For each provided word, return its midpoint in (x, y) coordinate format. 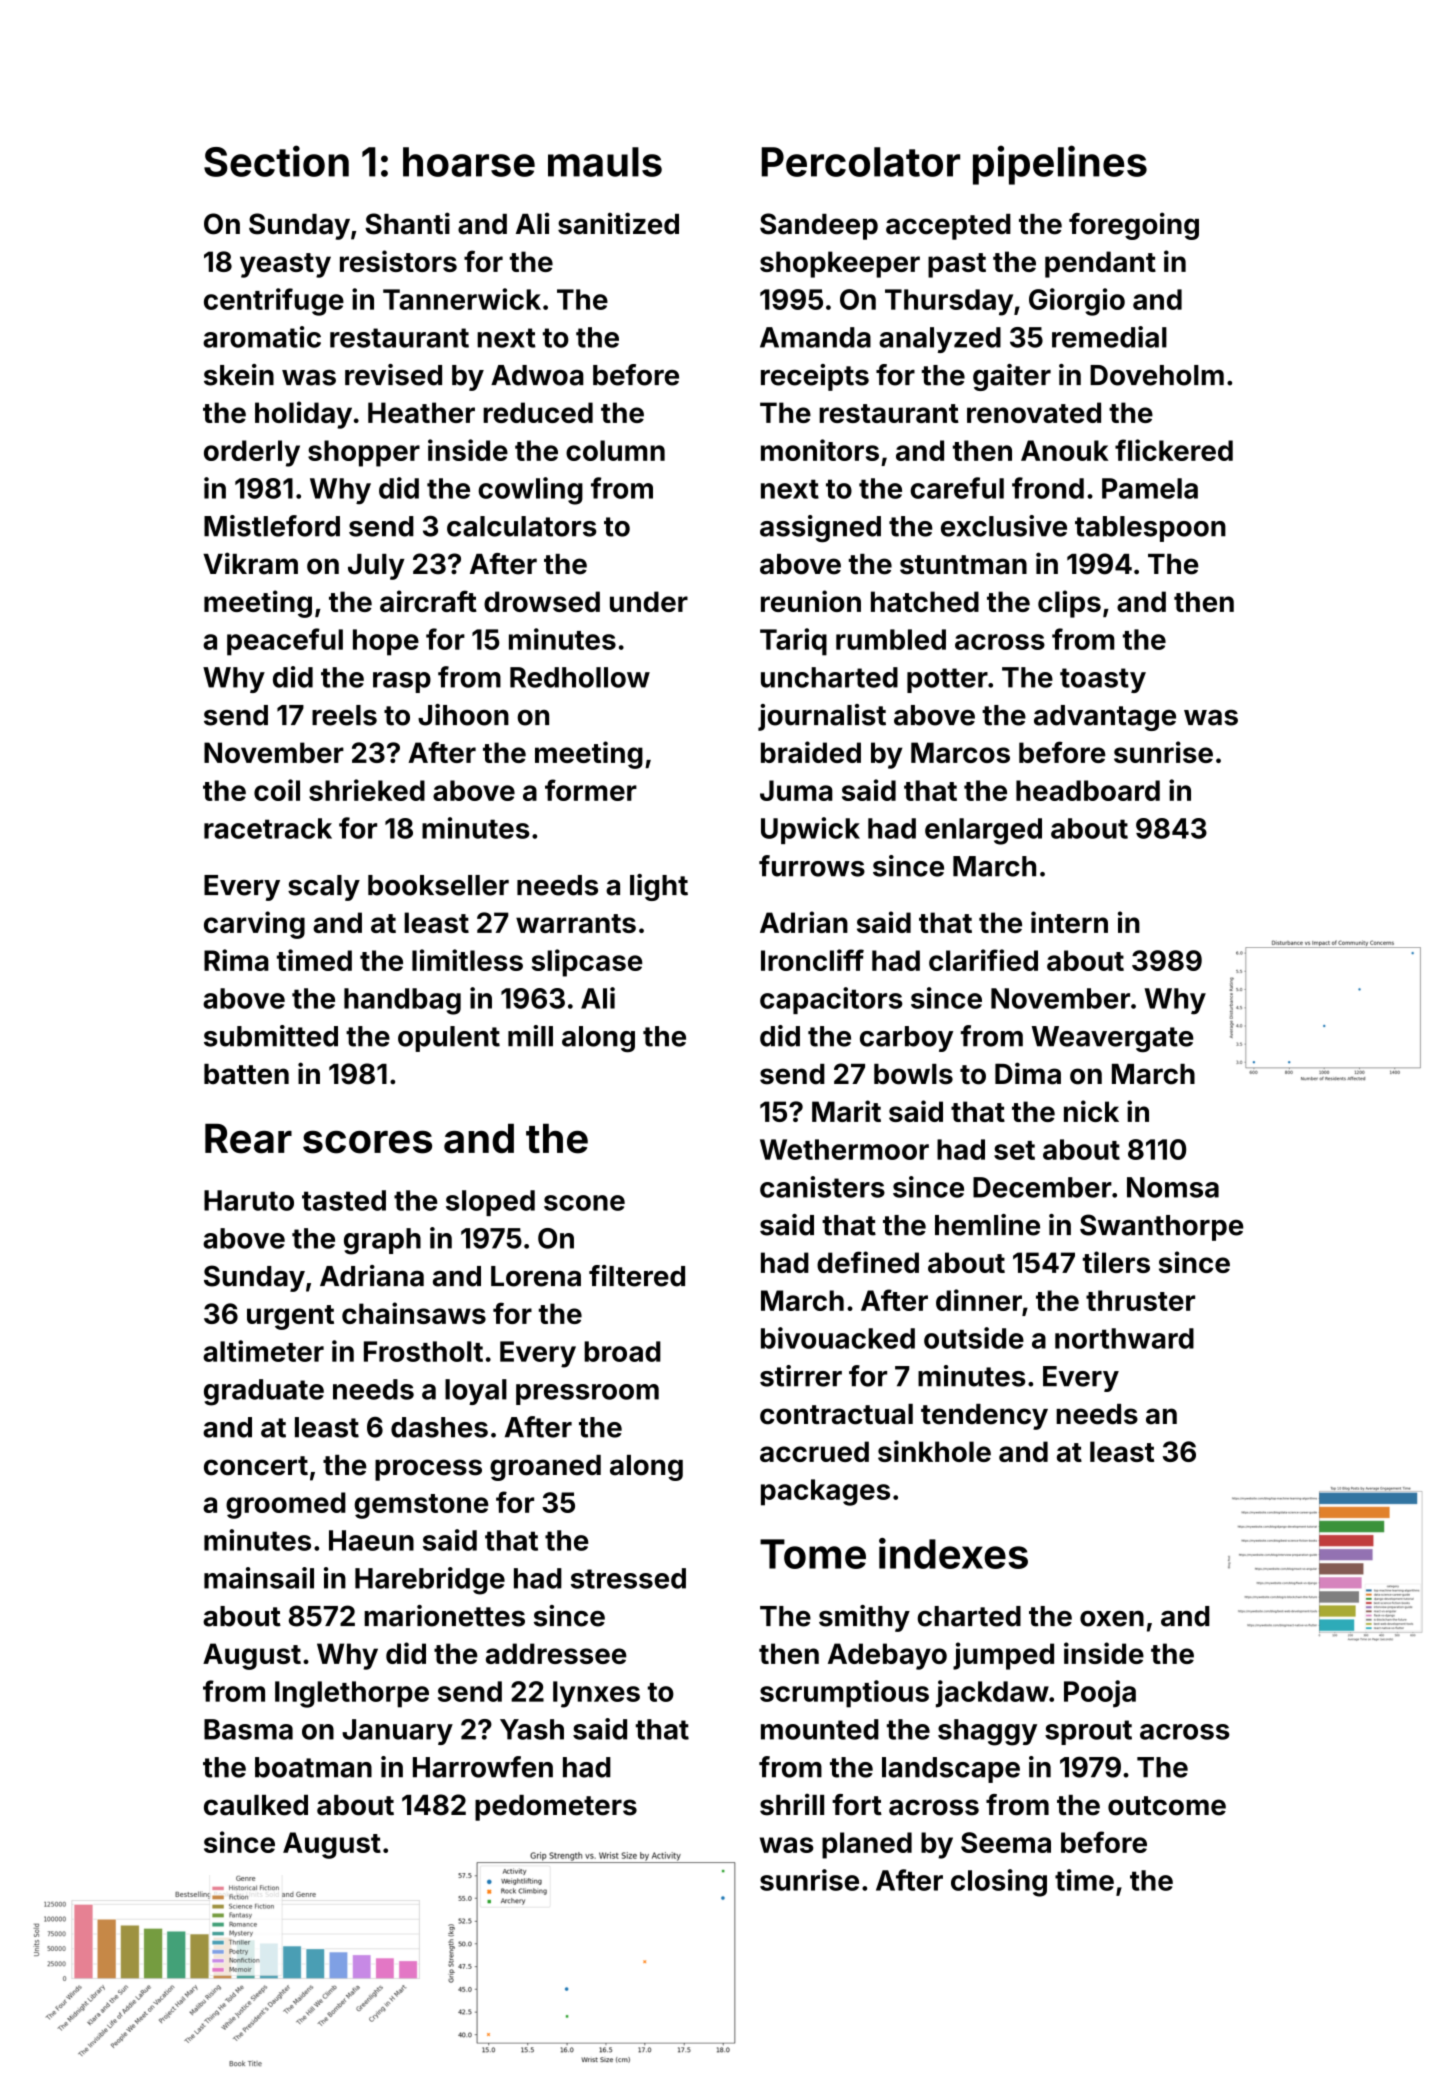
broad (622, 1351)
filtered (637, 1276)
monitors (820, 450)
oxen (1112, 1619)
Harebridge (430, 1581)
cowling (530, 491)
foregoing (1134, 226)
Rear (248, 1139)
